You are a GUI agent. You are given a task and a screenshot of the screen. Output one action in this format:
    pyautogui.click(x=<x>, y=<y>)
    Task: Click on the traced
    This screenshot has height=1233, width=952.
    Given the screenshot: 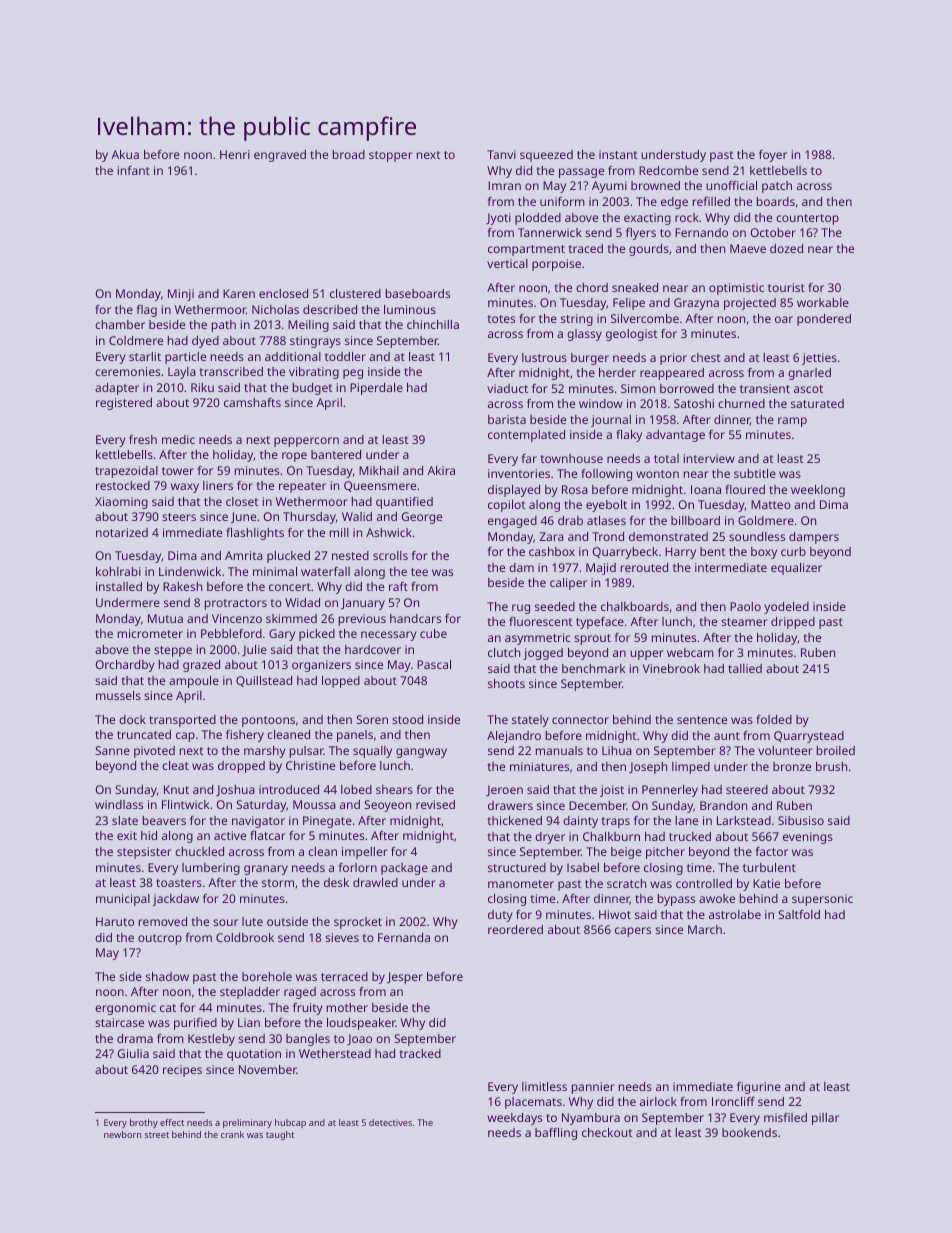 What is the action you would take?
    pyautogui.click(x=586, y=248)
